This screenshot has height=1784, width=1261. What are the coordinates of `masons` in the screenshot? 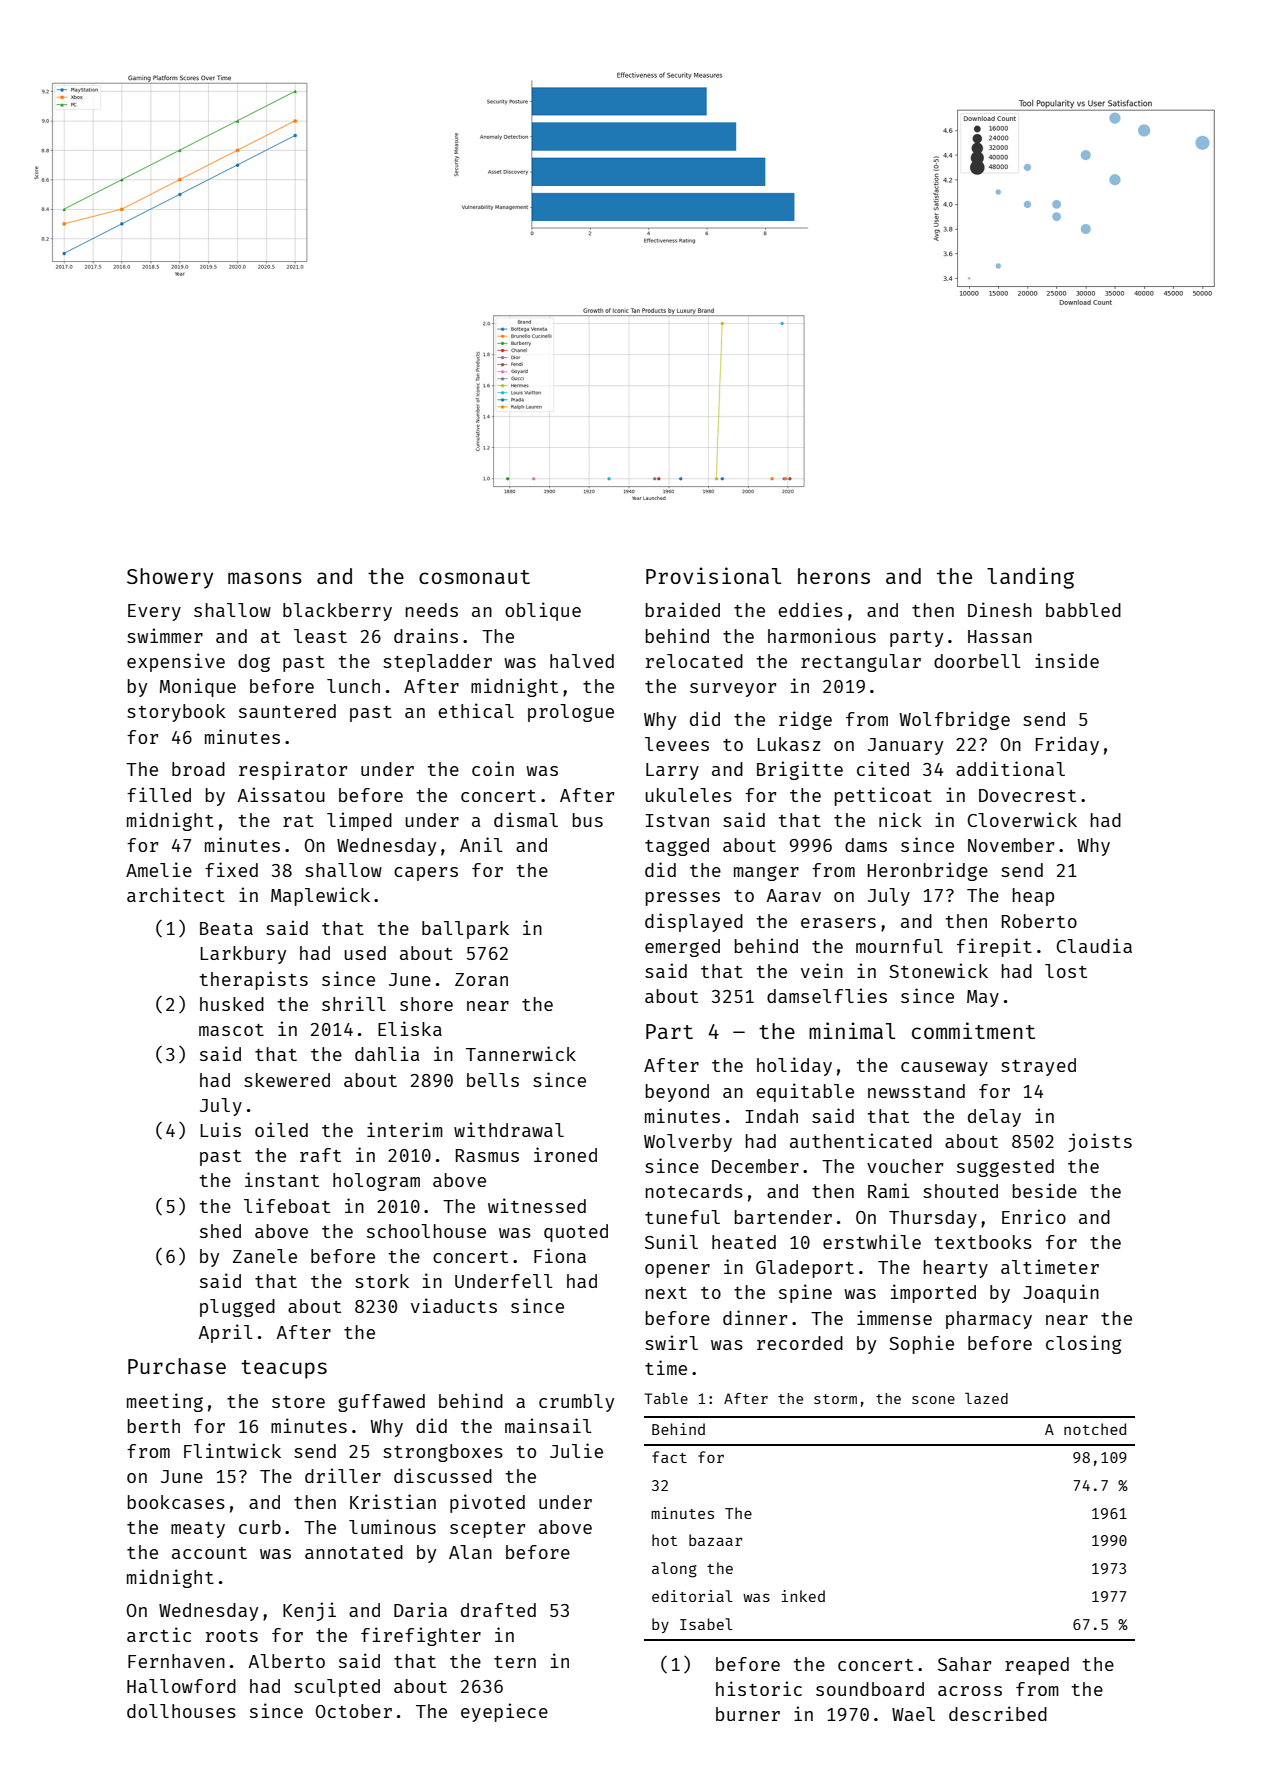 It's located at (265, 578).
